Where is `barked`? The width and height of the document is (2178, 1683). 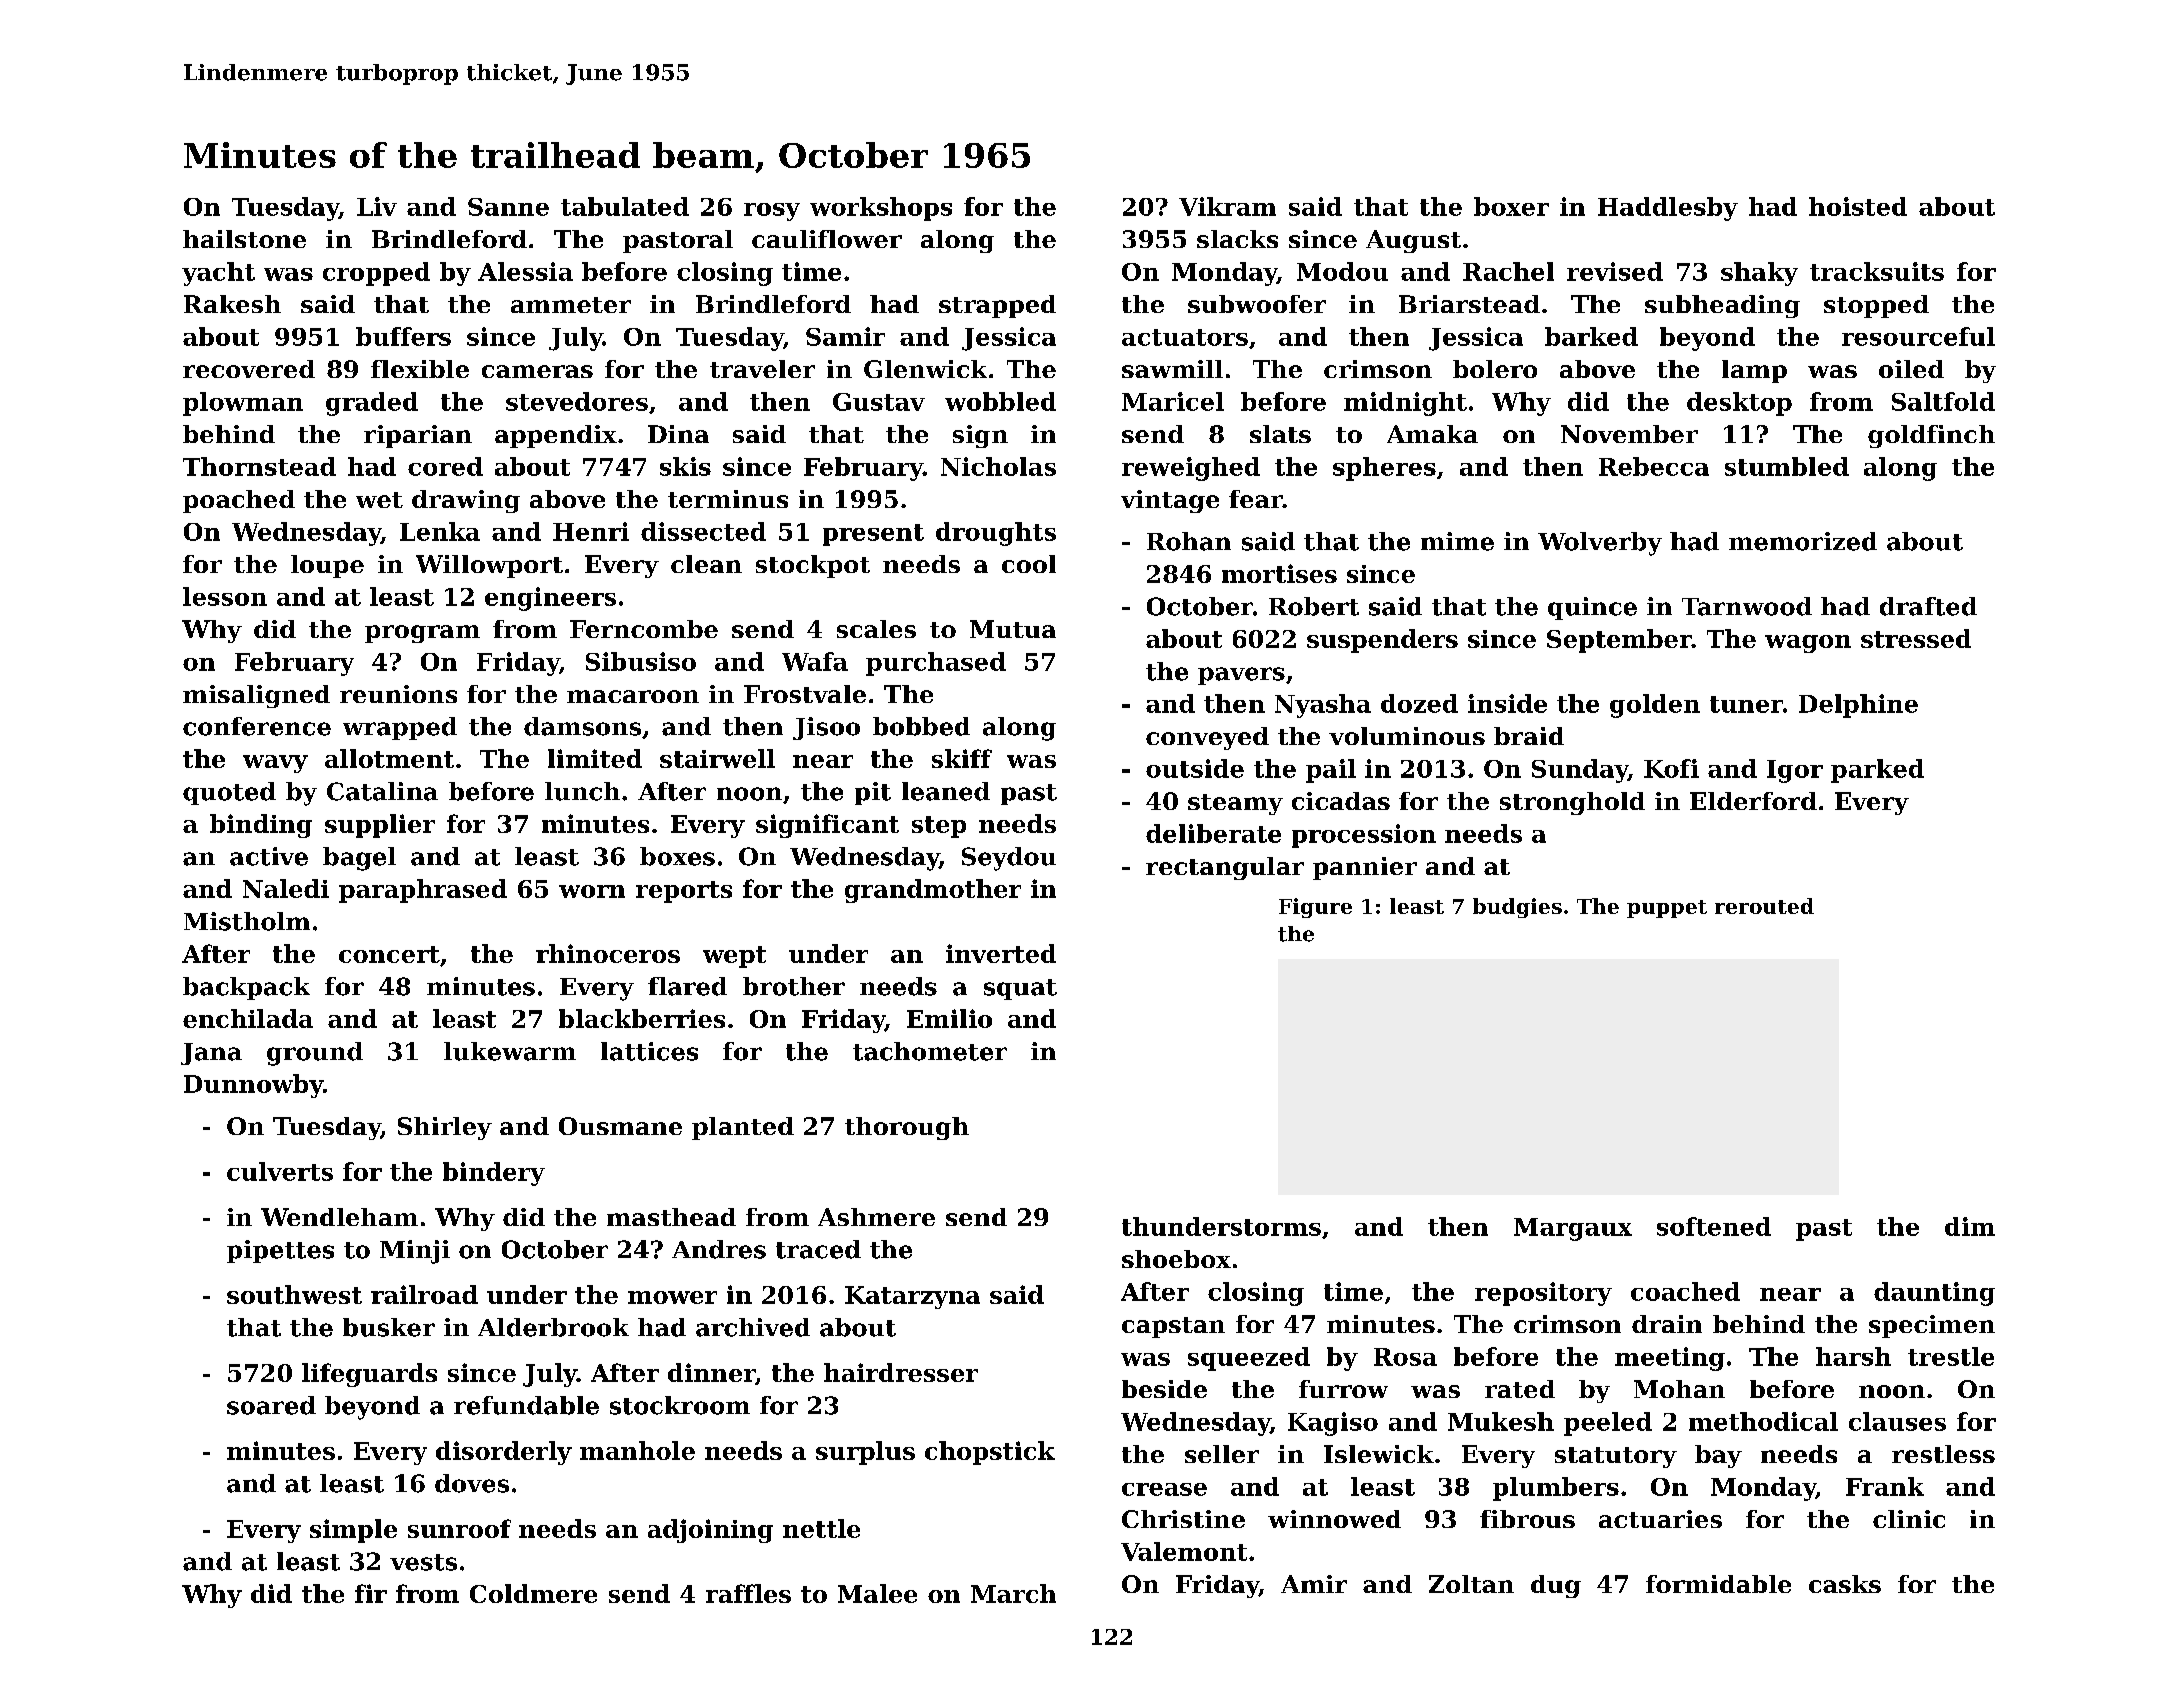 barked is located at coordinates (1591, 336).
